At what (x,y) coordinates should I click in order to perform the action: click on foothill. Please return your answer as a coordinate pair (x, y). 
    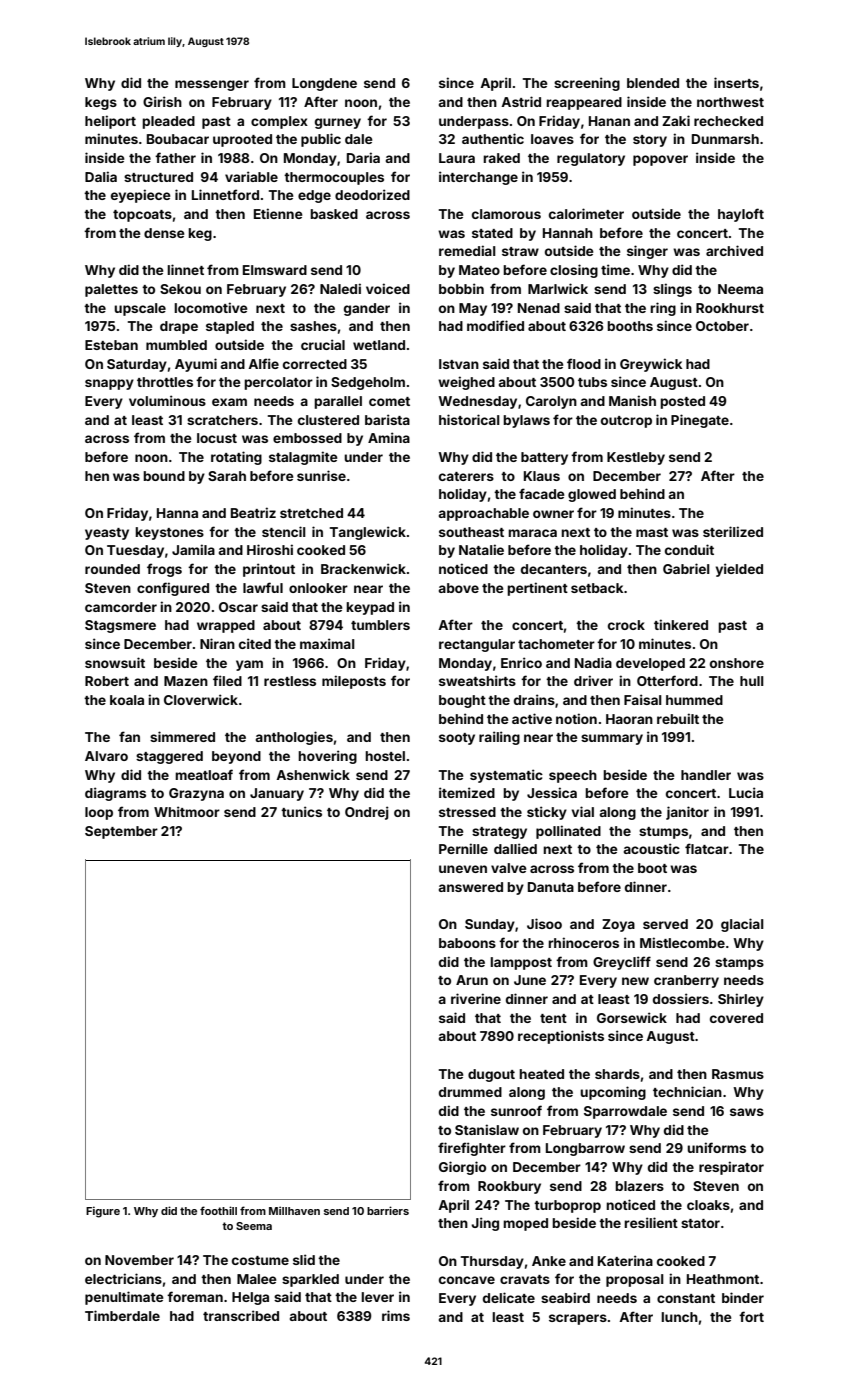
    Looking at the image, I should click on (218, 1210).
